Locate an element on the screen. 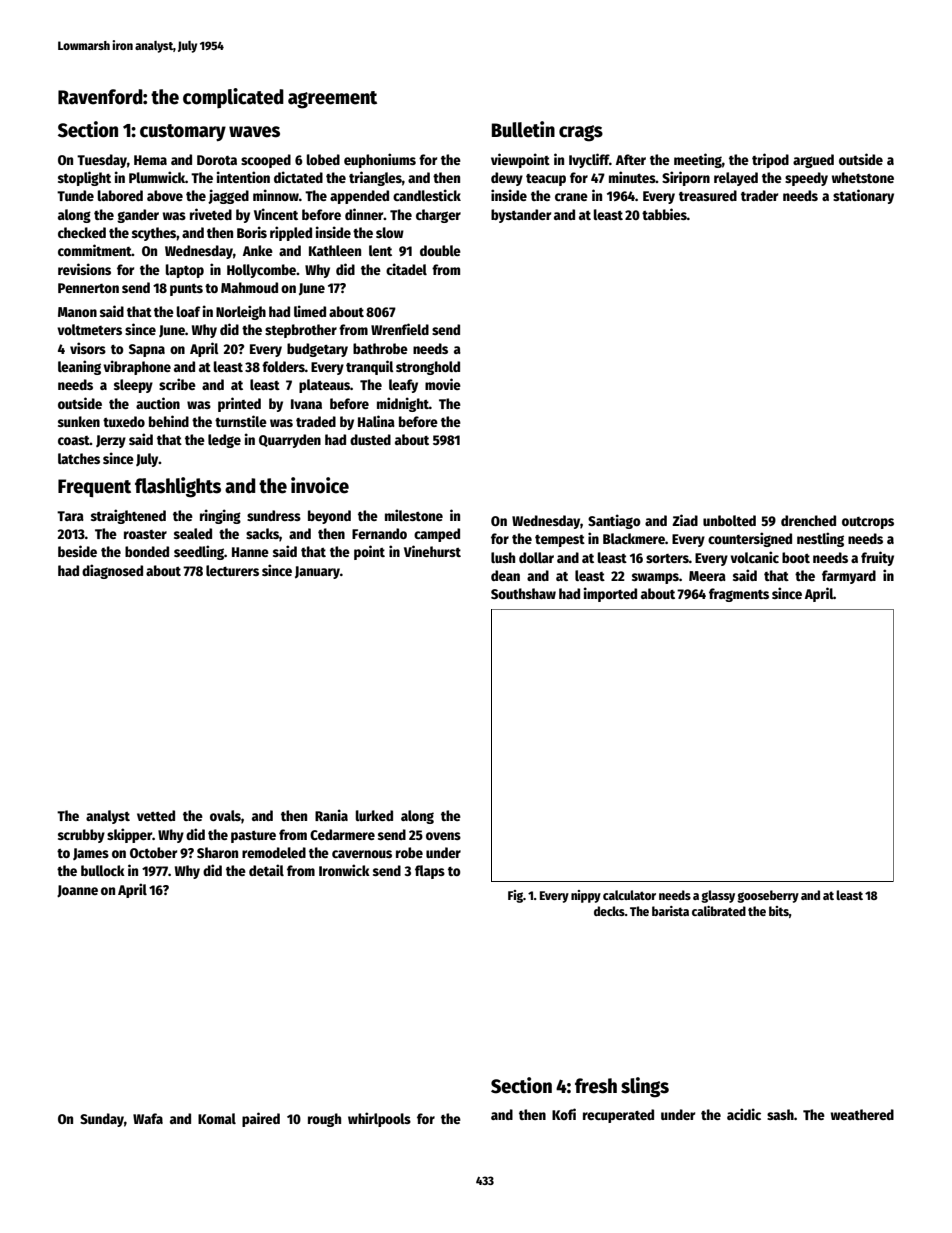  Komal is located at coordinates (217, 1118).
